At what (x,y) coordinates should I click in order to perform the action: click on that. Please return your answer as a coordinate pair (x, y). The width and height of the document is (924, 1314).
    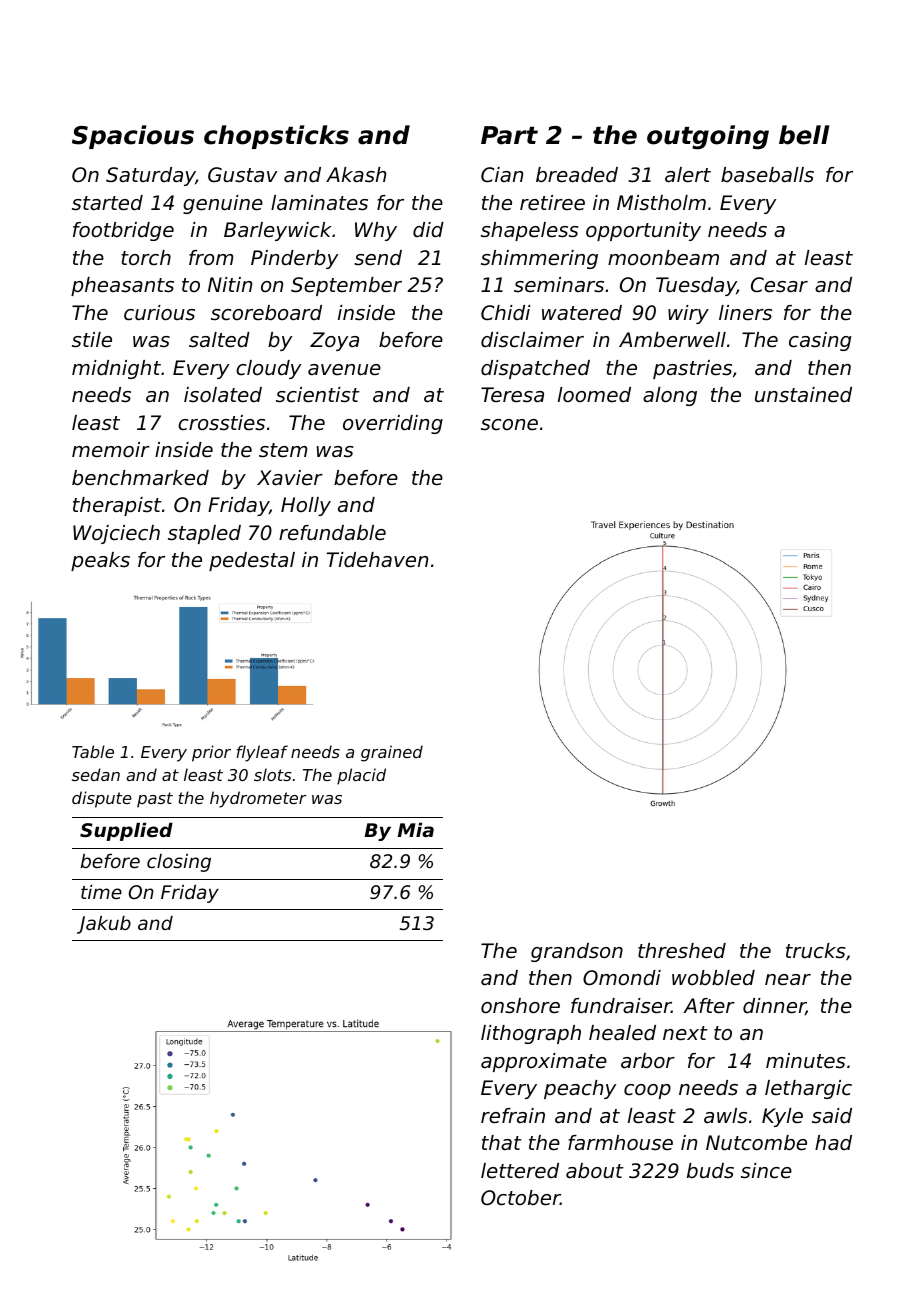
    Looking at the image, I should click on (502, 1142).
